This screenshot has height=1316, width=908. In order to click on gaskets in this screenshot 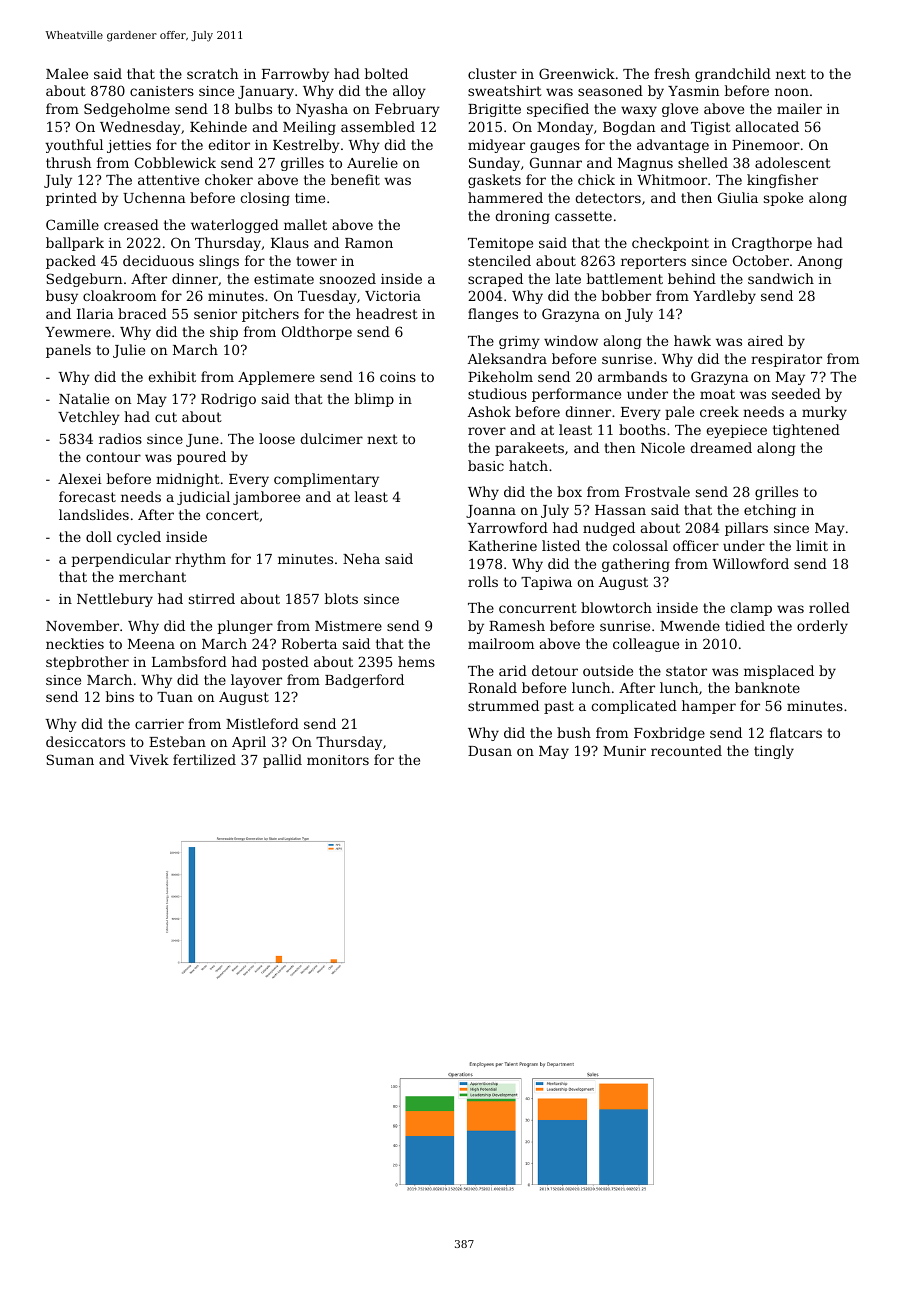, I will do `click(494, 181)`.
